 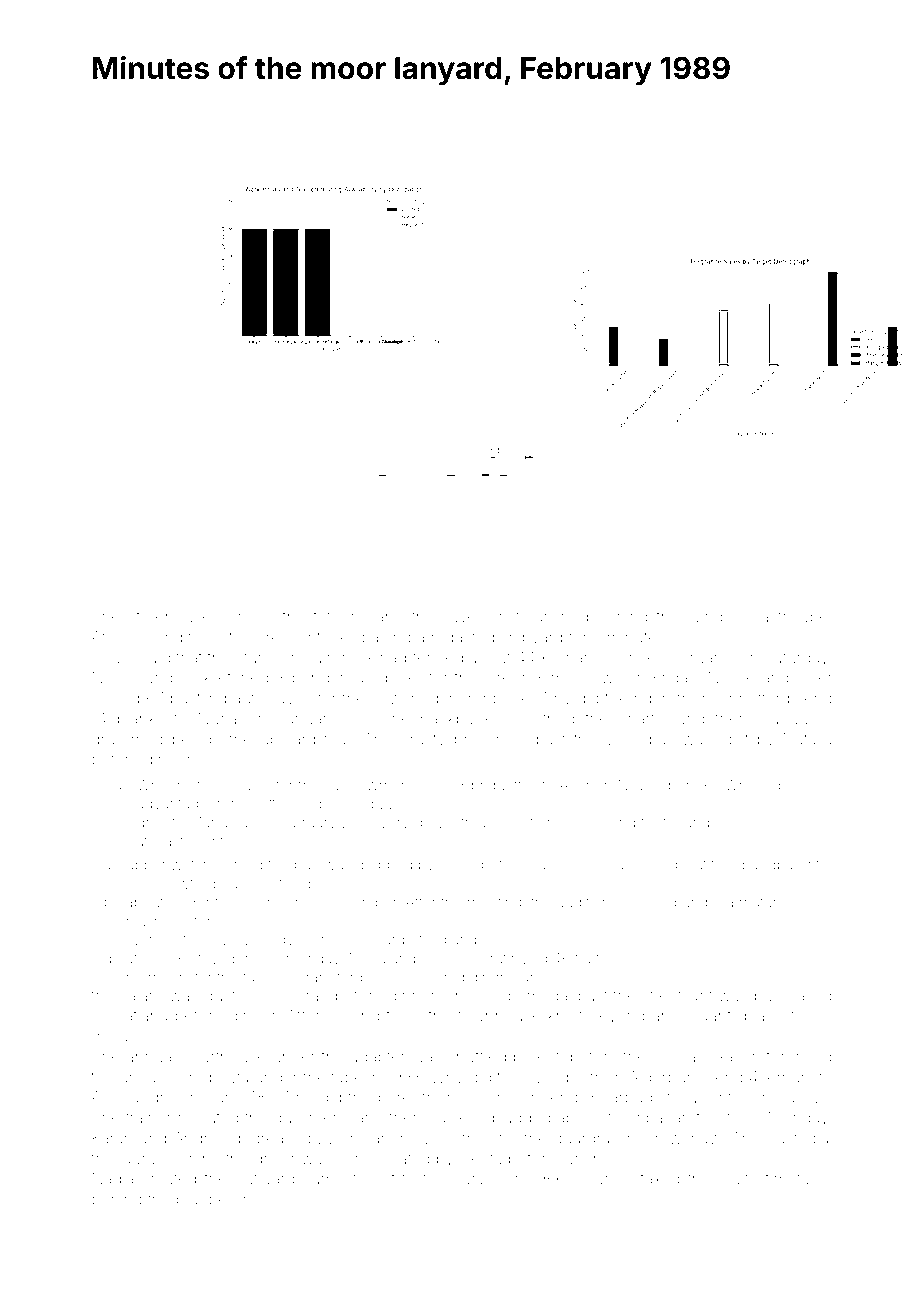 I want to click on windless, so click(x=720, y=616).
